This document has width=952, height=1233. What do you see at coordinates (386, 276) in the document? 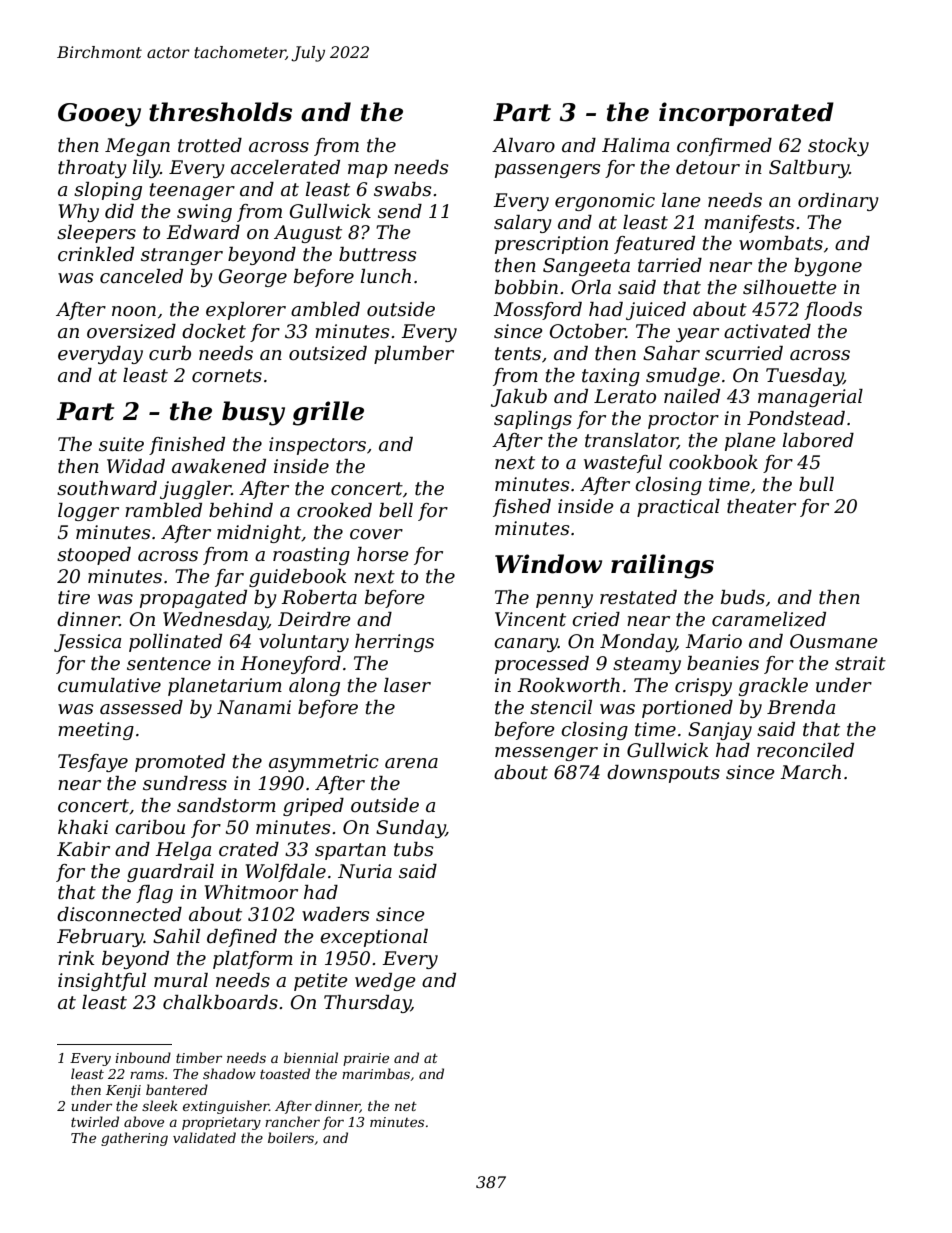
I see `lunch` at bounding box center [386, 276].
